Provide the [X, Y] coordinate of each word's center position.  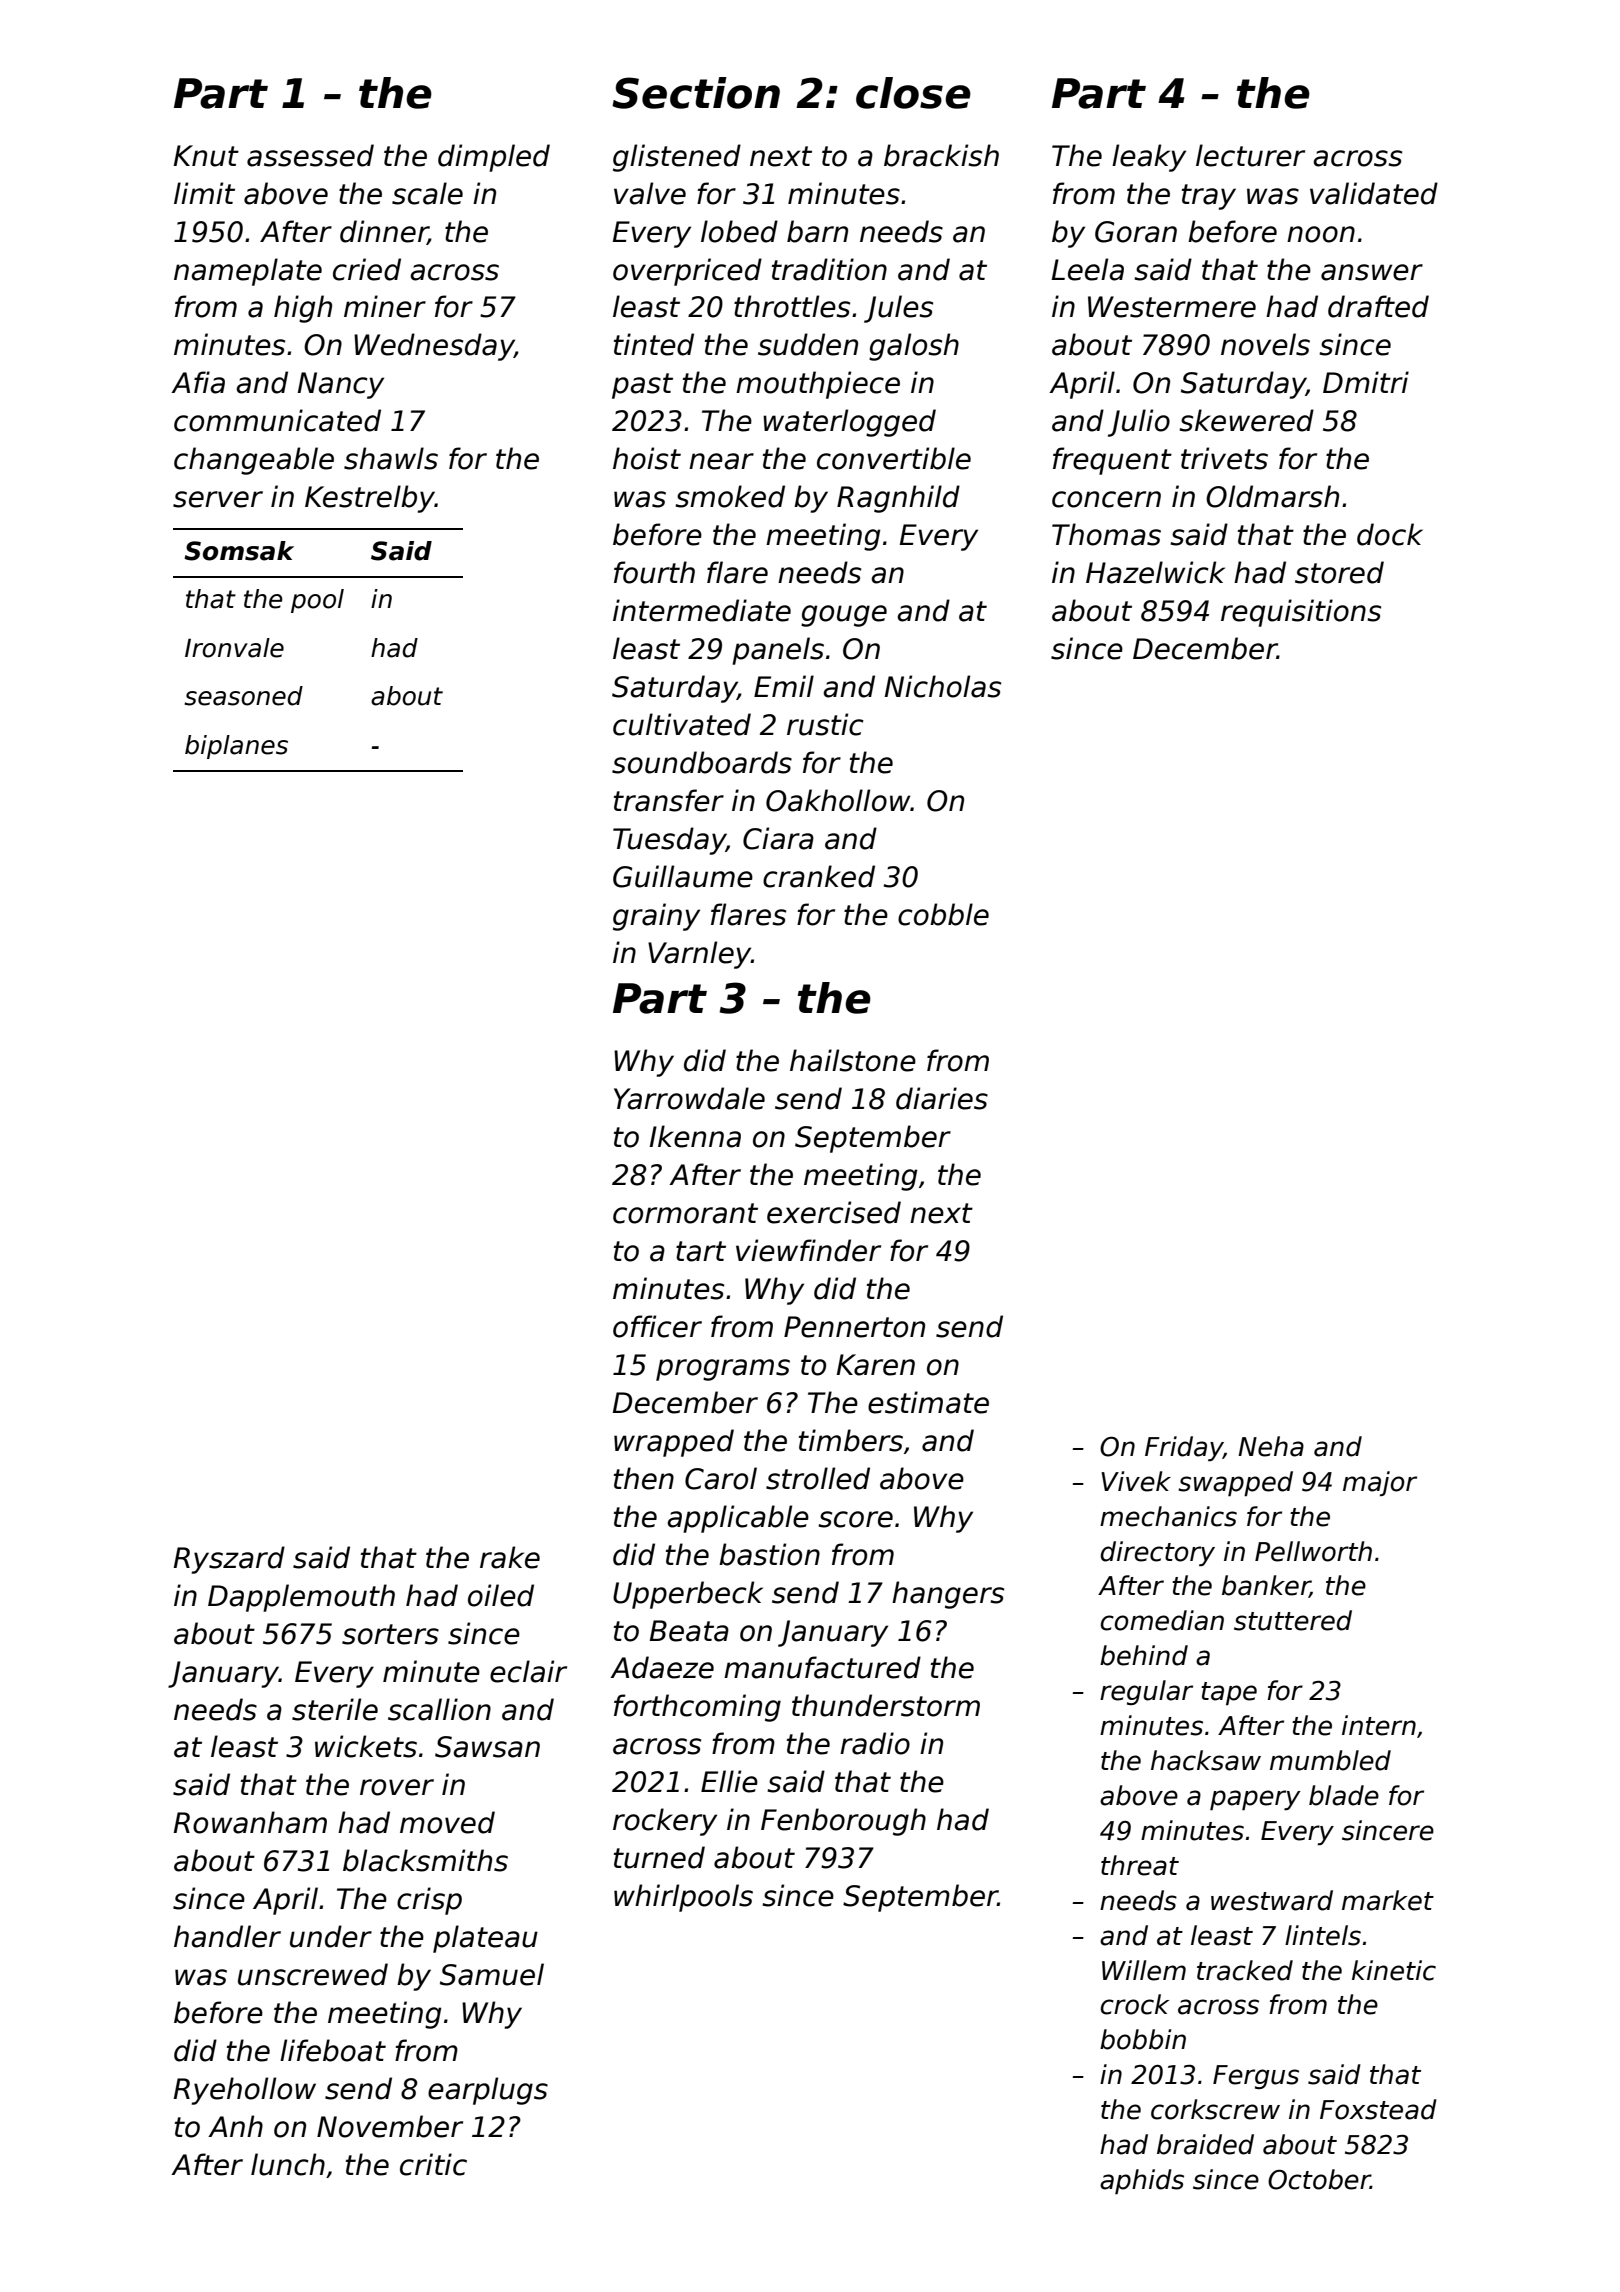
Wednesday [434, 347]
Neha [1271, 1446]
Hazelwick [1155, 572]
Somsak [239, 551]
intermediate [702, 610]
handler [227, 1936]
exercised [834, 1212]
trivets [1224, 458]
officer [657, 1326]
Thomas [1106, 534]
